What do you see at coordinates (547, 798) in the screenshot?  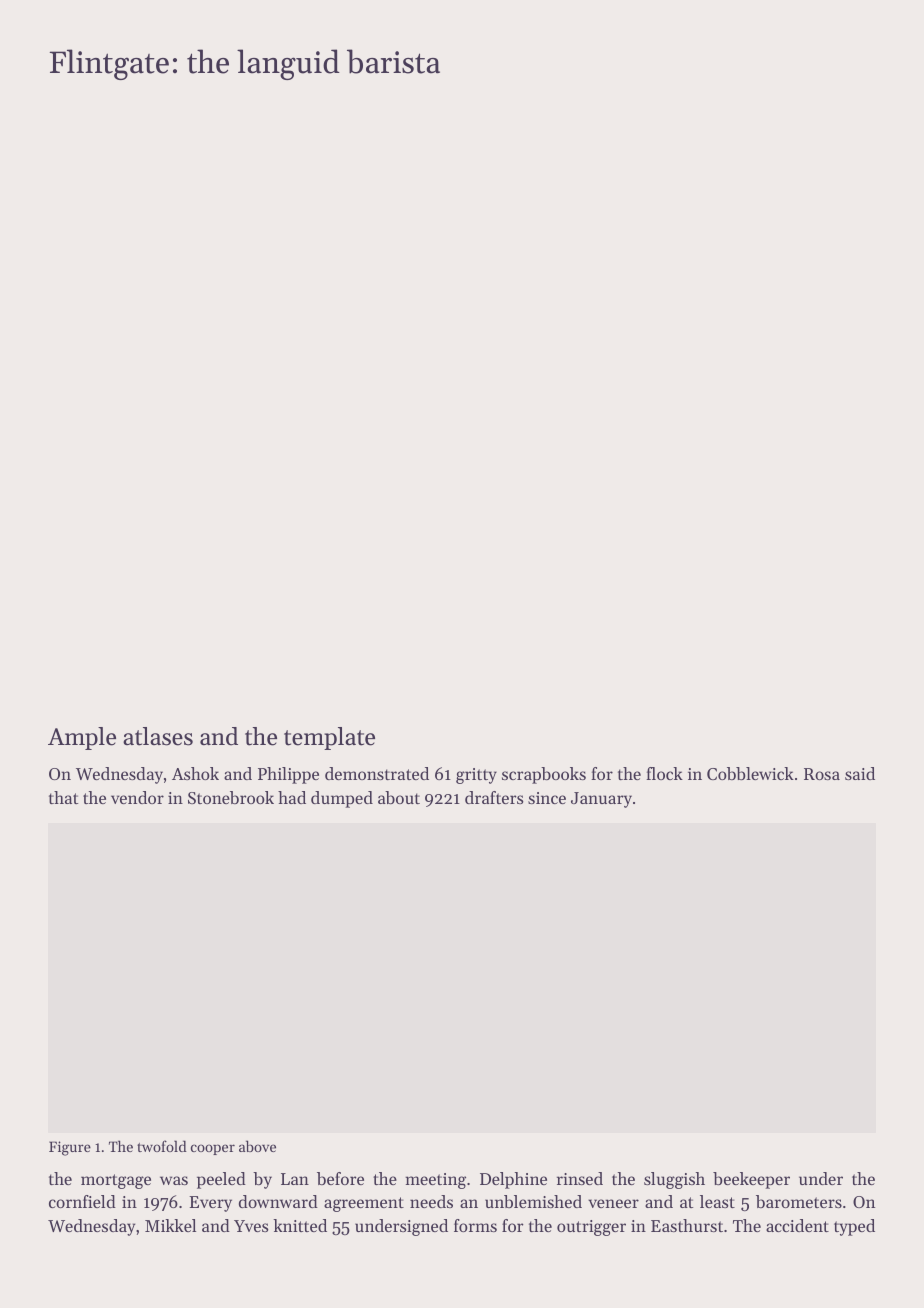 I see `since` at bounding box center [547, 798].
